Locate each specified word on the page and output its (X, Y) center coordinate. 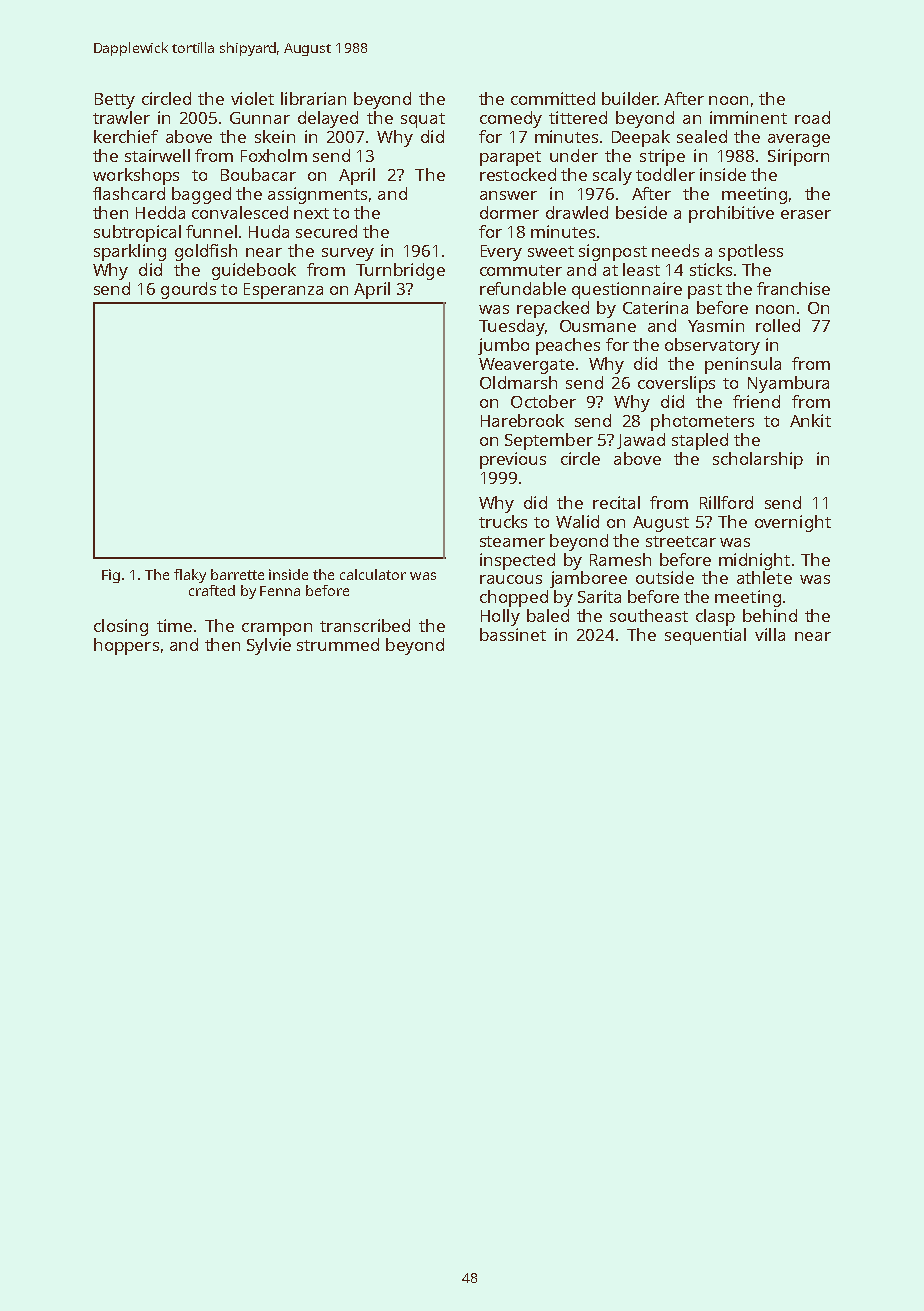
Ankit (810, 420)
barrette (237, 574)
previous (513, 460)
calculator (373, 574)
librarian (313, 98)
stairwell (157, 155)
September (549, 441)
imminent (748, 117)
